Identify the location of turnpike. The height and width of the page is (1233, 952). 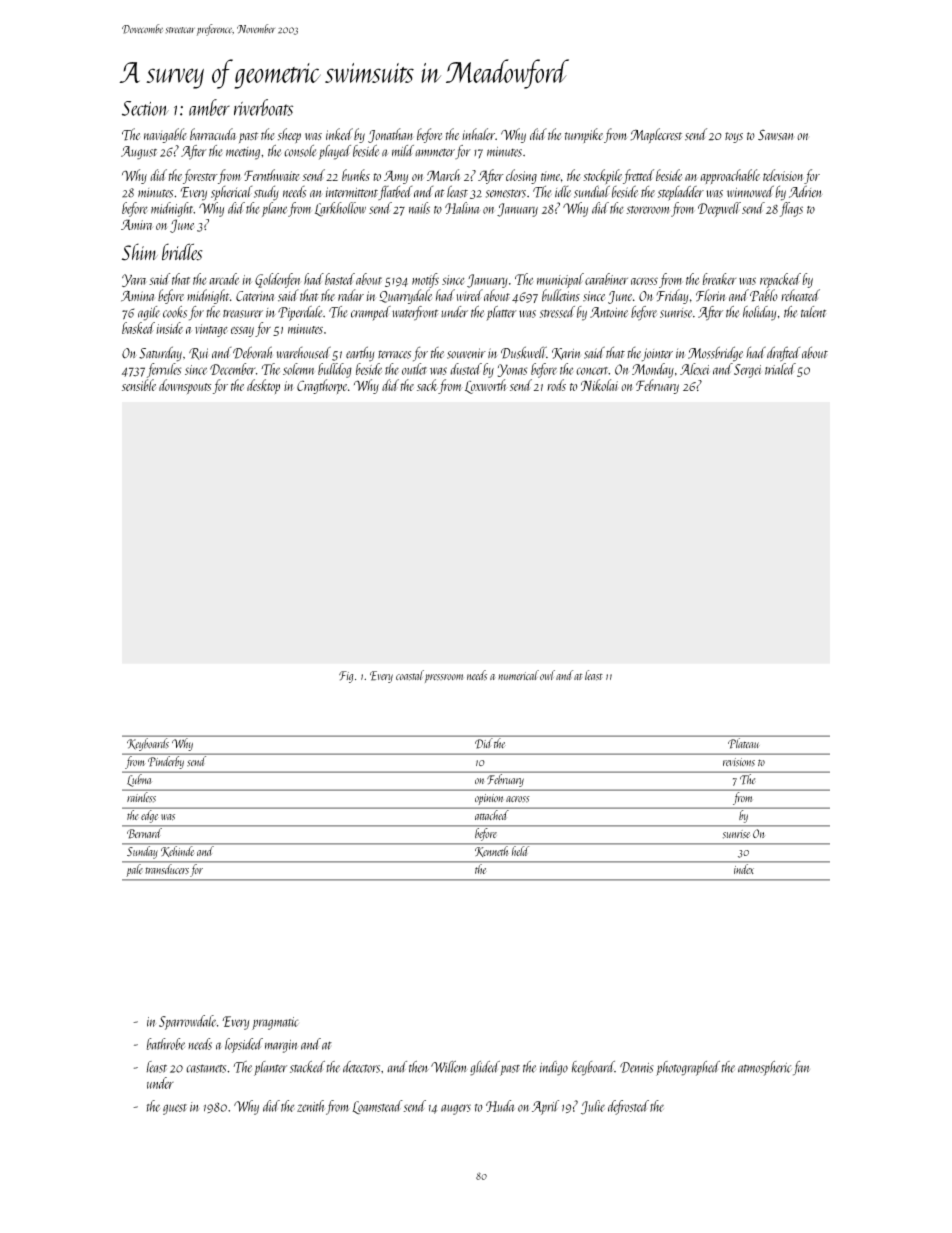
(584, 135).
